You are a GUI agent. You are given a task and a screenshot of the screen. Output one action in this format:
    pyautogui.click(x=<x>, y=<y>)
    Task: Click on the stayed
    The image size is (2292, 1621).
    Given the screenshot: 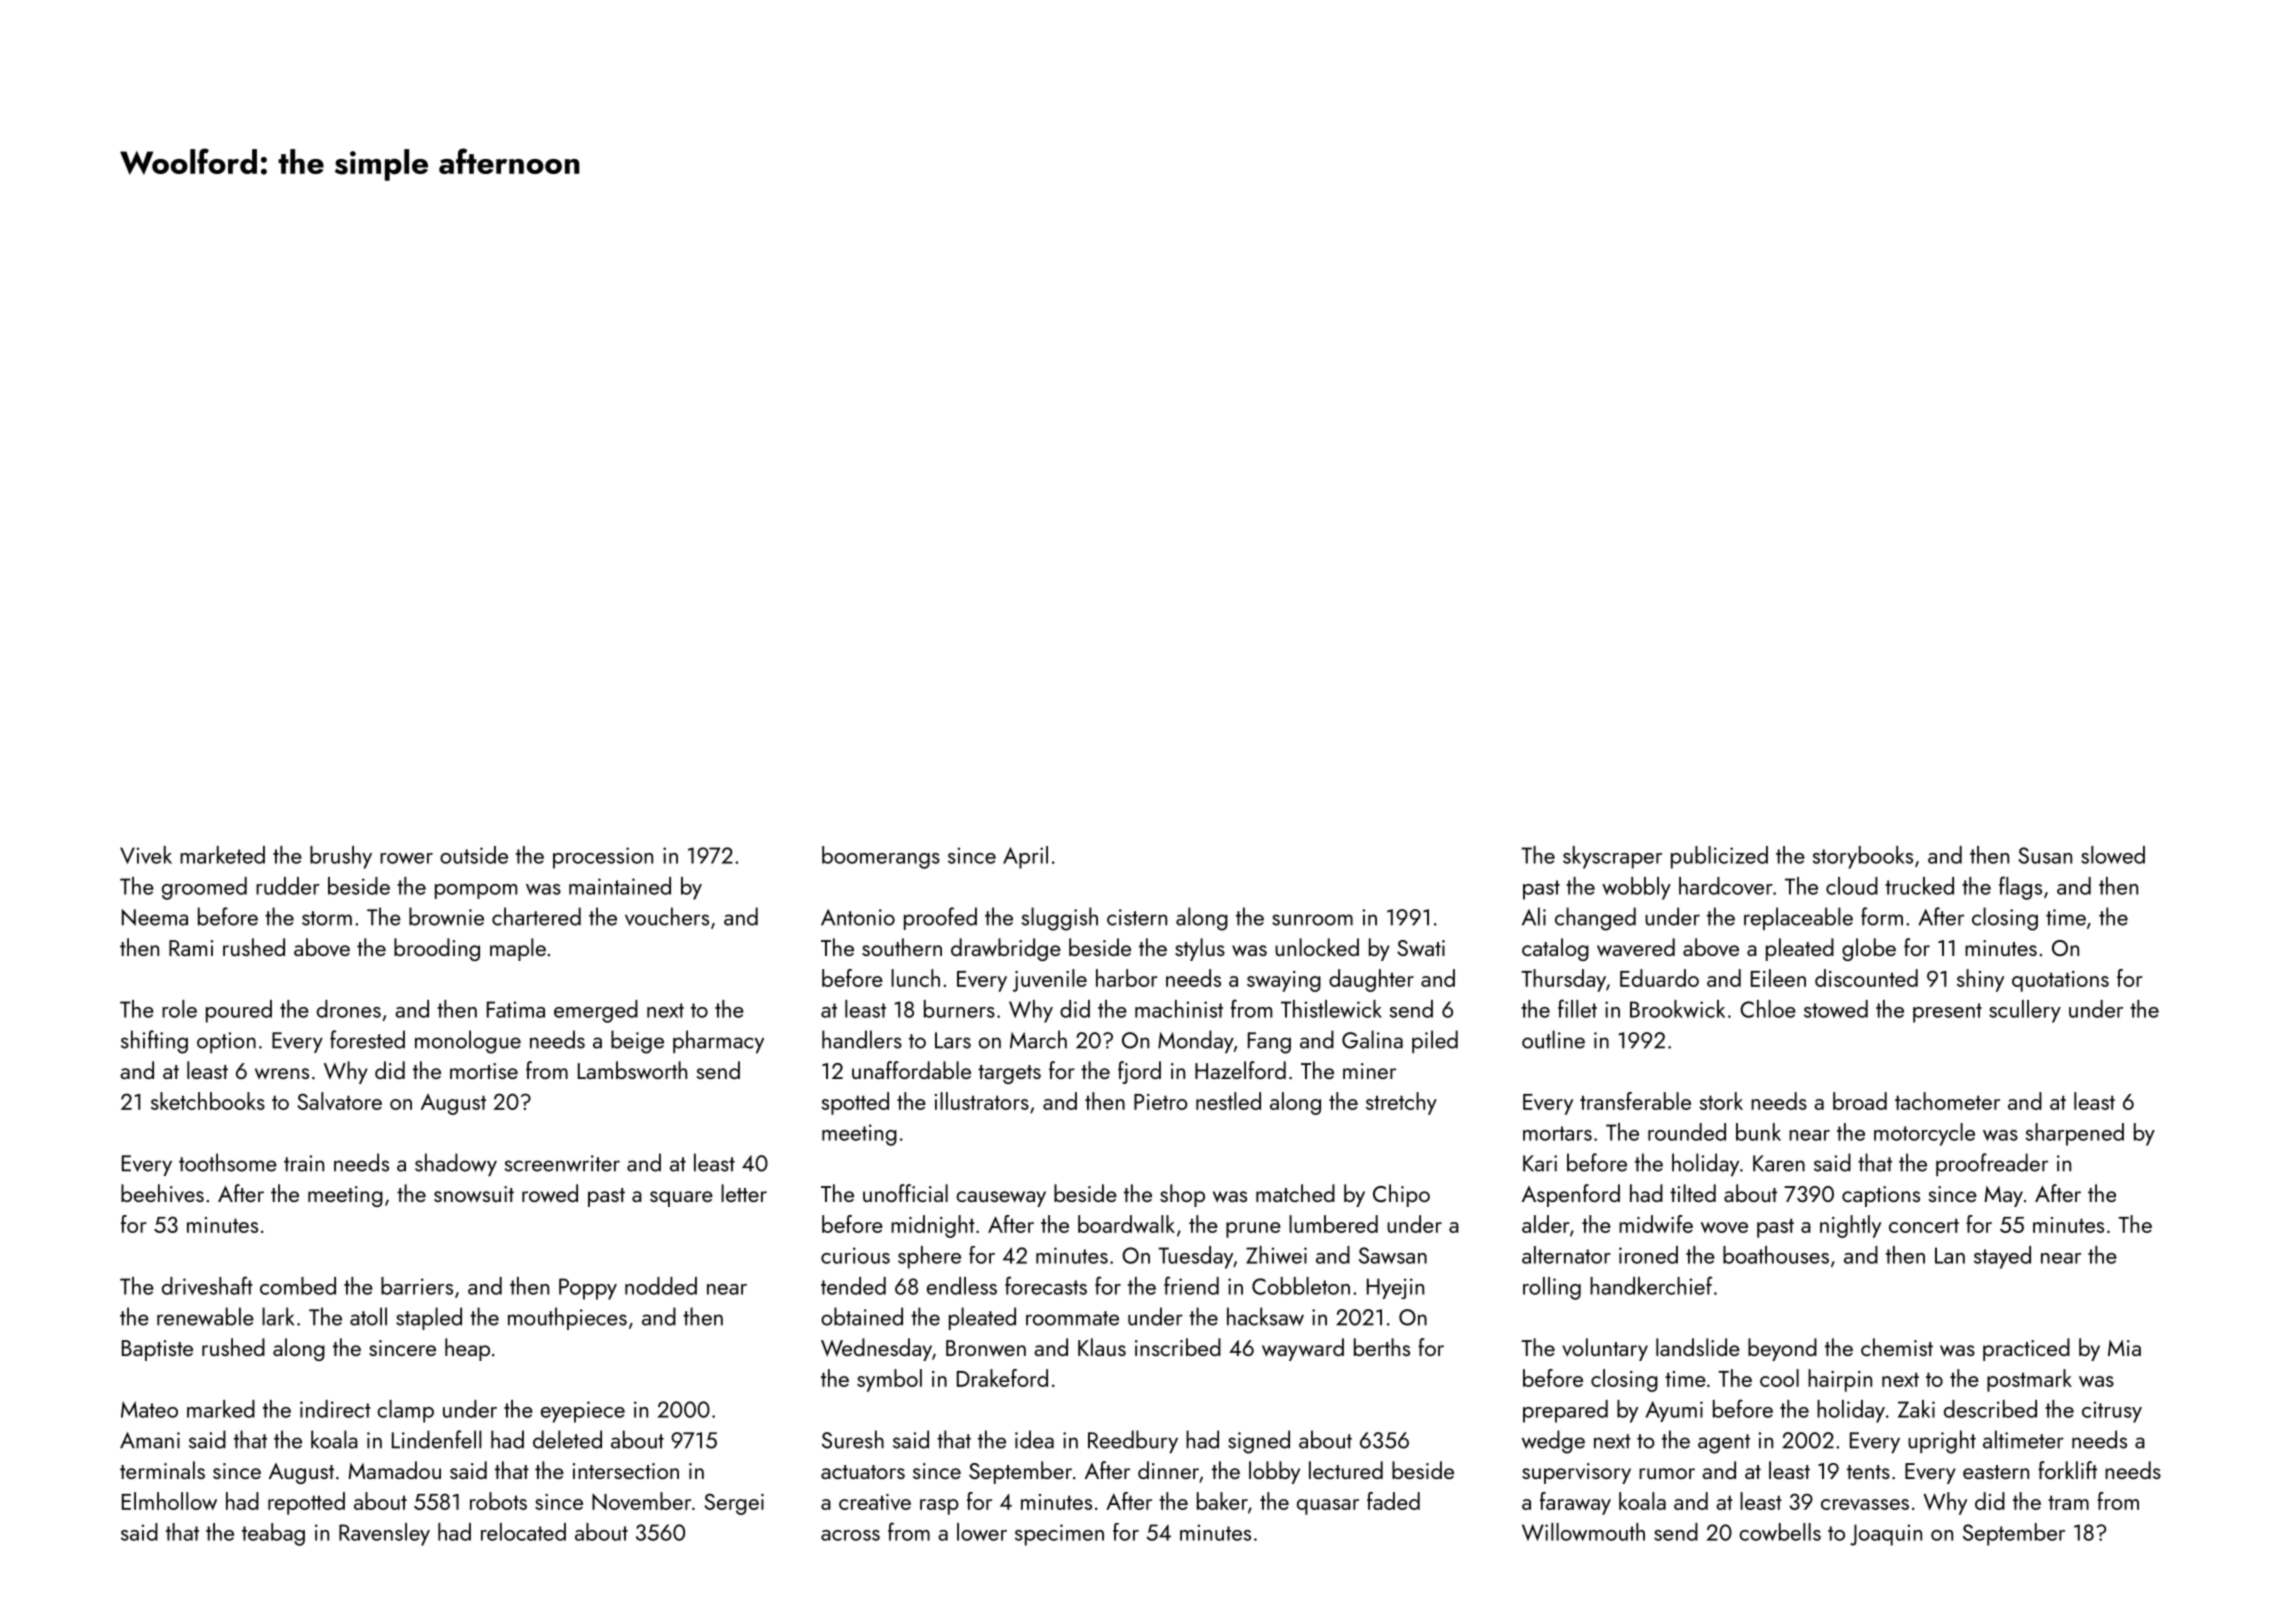 What is the action you would take?
    pyautogui.click(x=2002, y=1257)
